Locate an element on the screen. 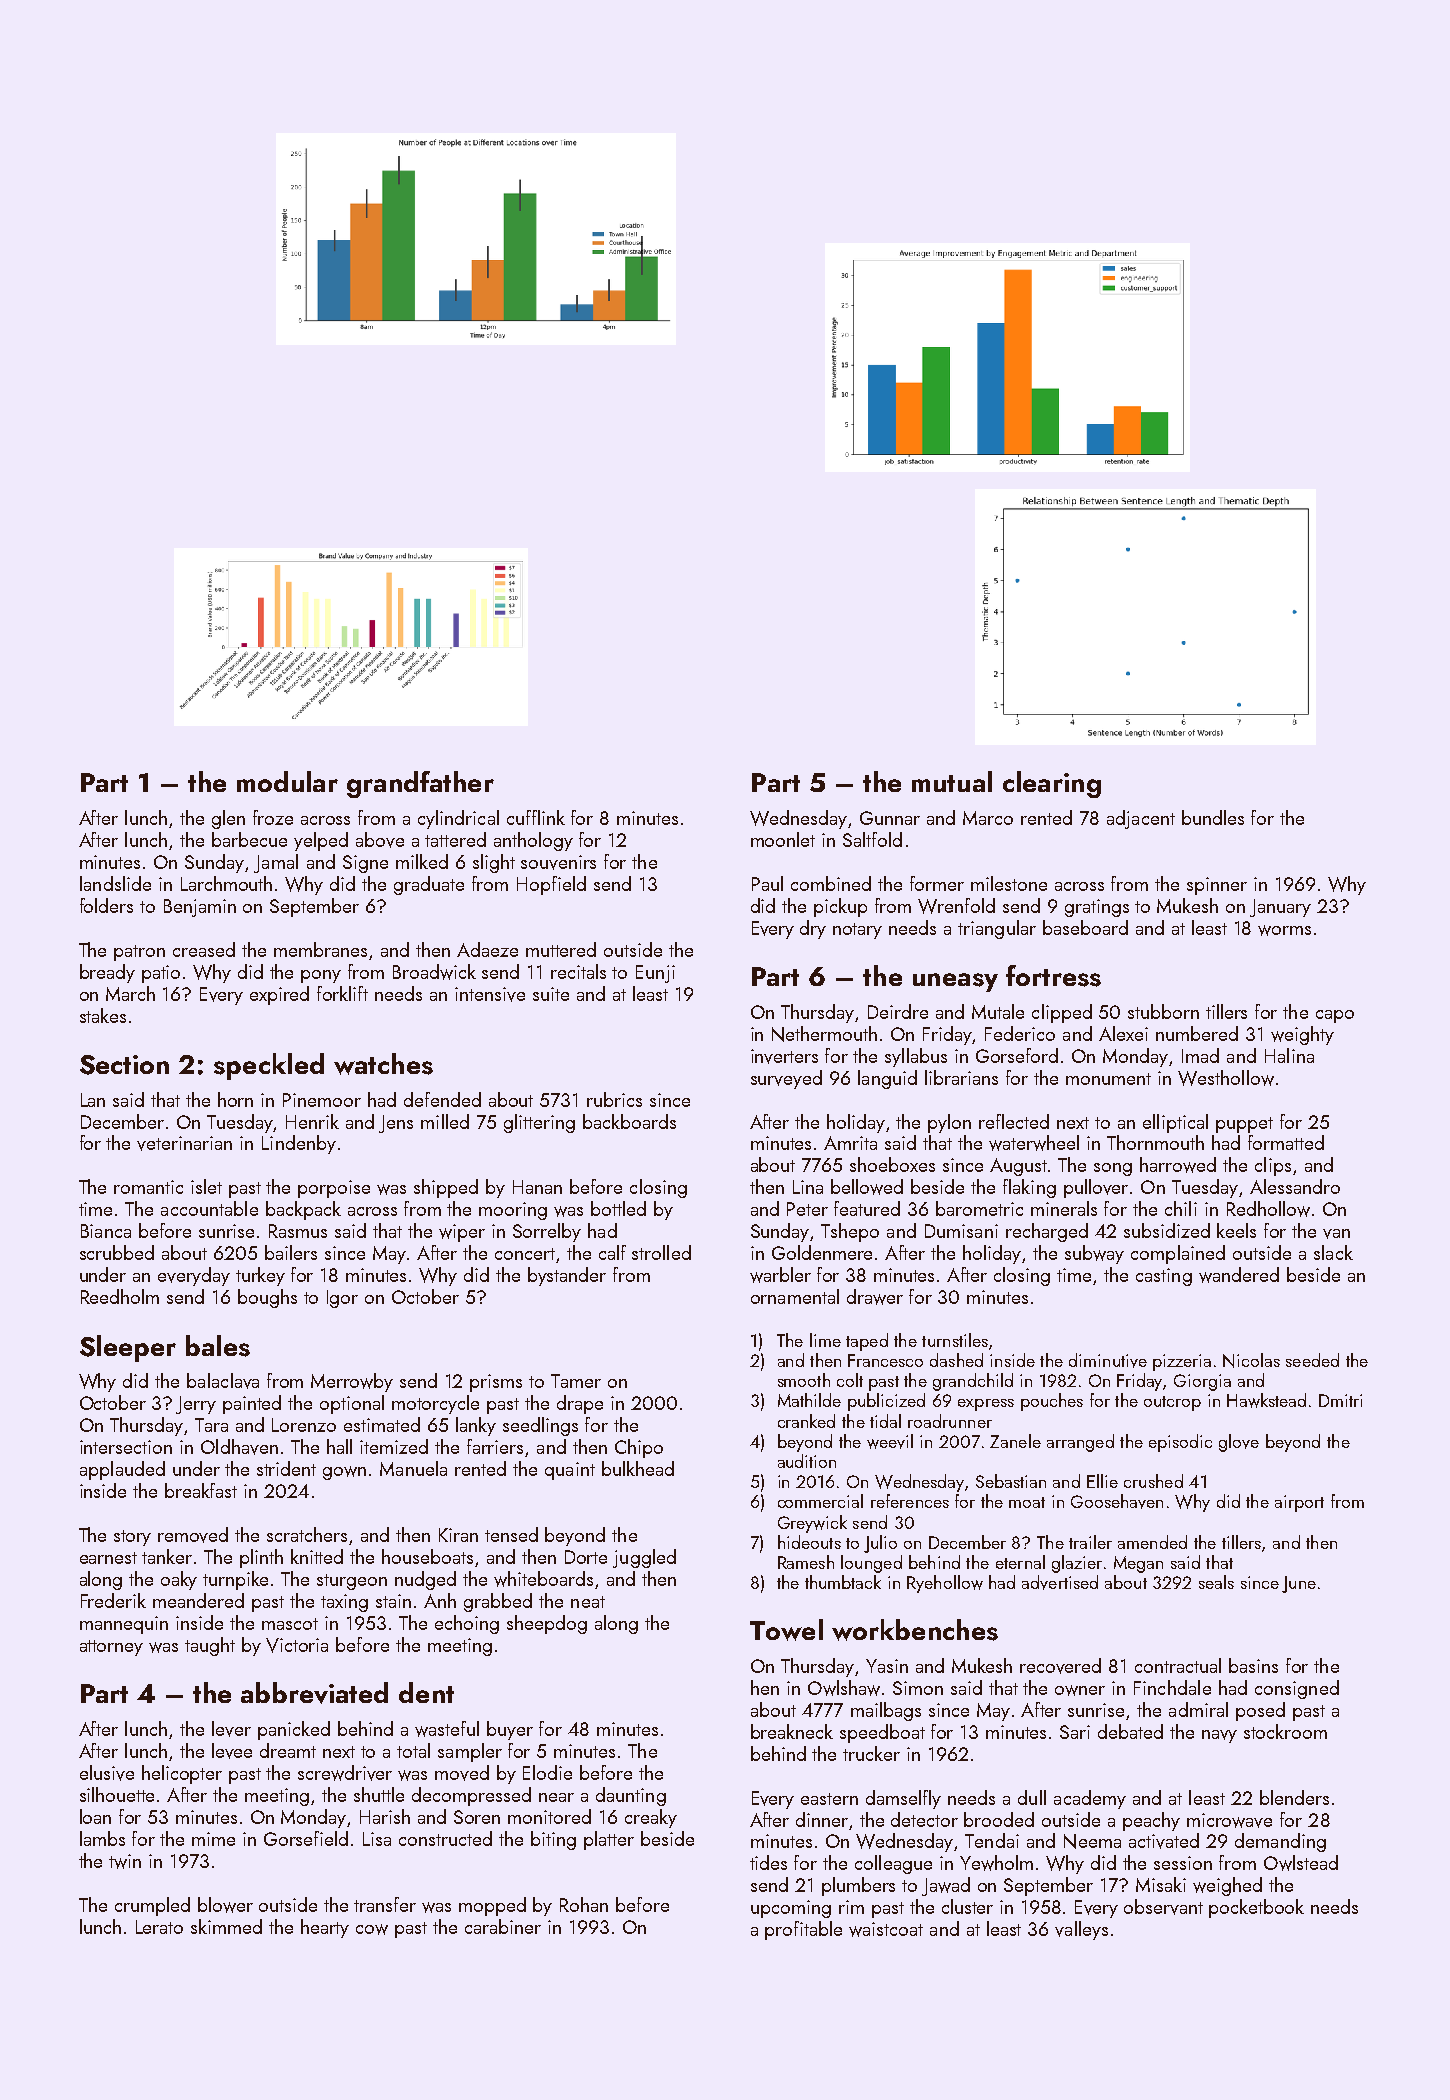  crumpled is located at coordinates (152, 1906).
